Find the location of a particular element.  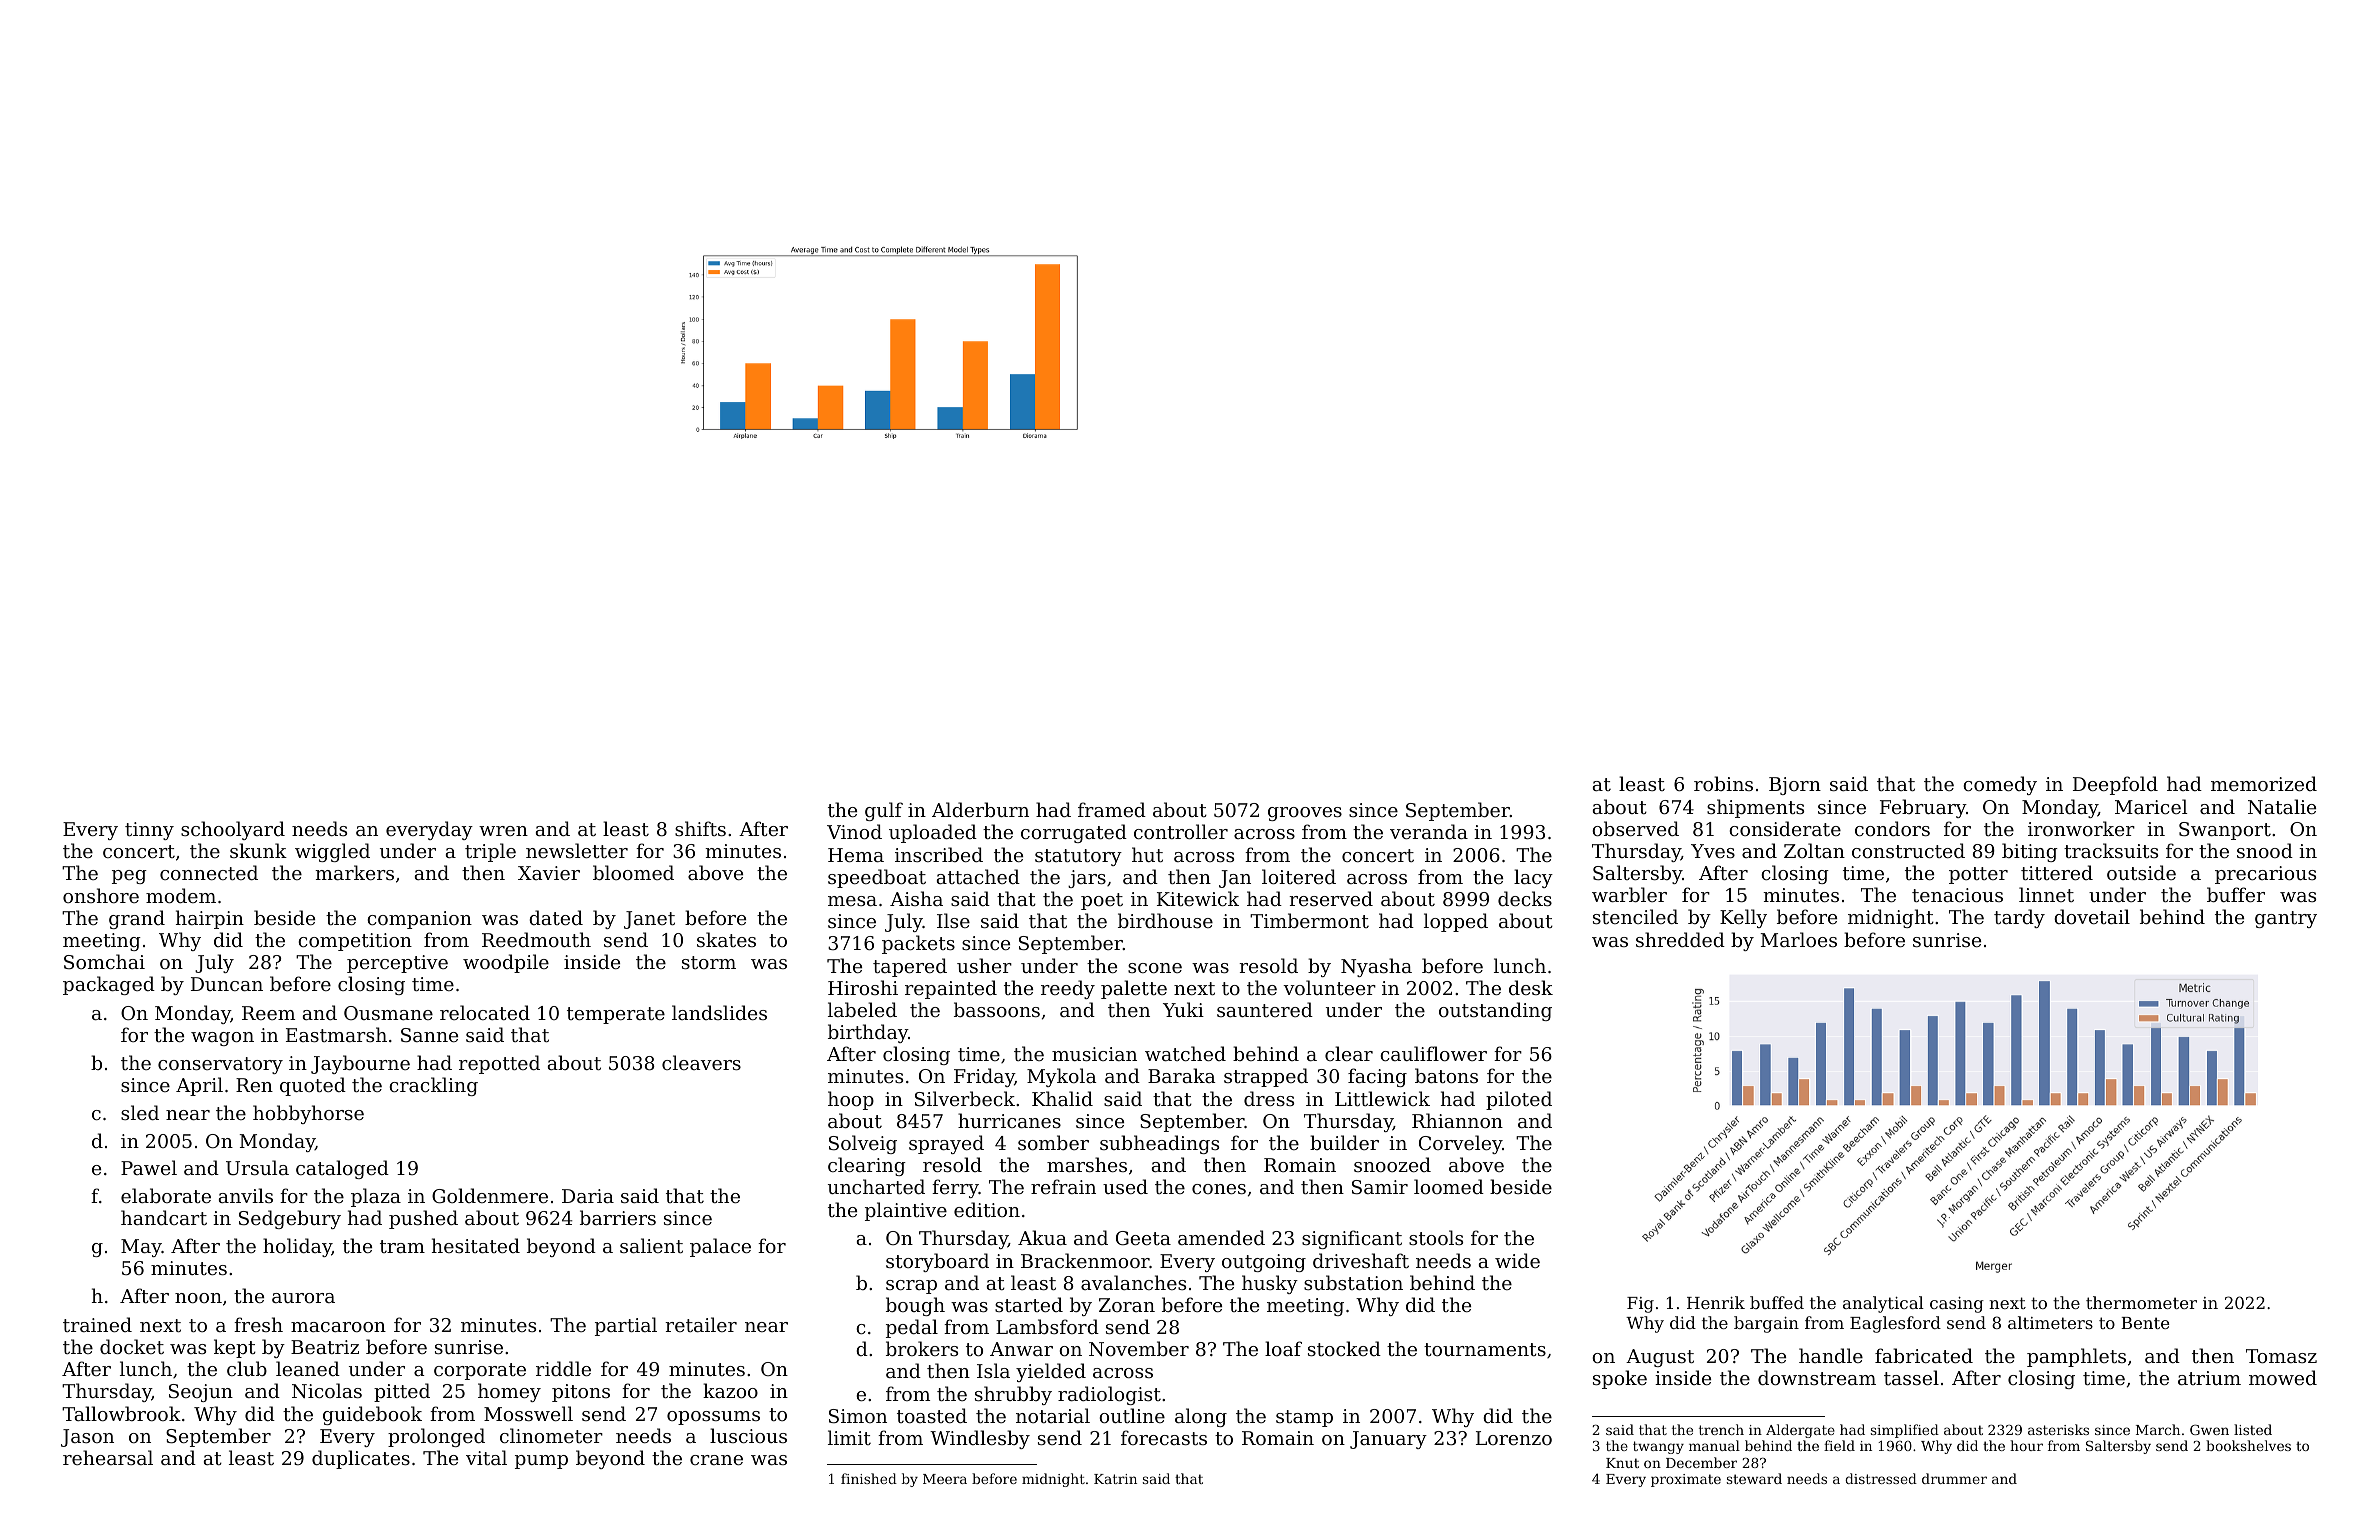

sled is located at coordinates (140, 1112).
